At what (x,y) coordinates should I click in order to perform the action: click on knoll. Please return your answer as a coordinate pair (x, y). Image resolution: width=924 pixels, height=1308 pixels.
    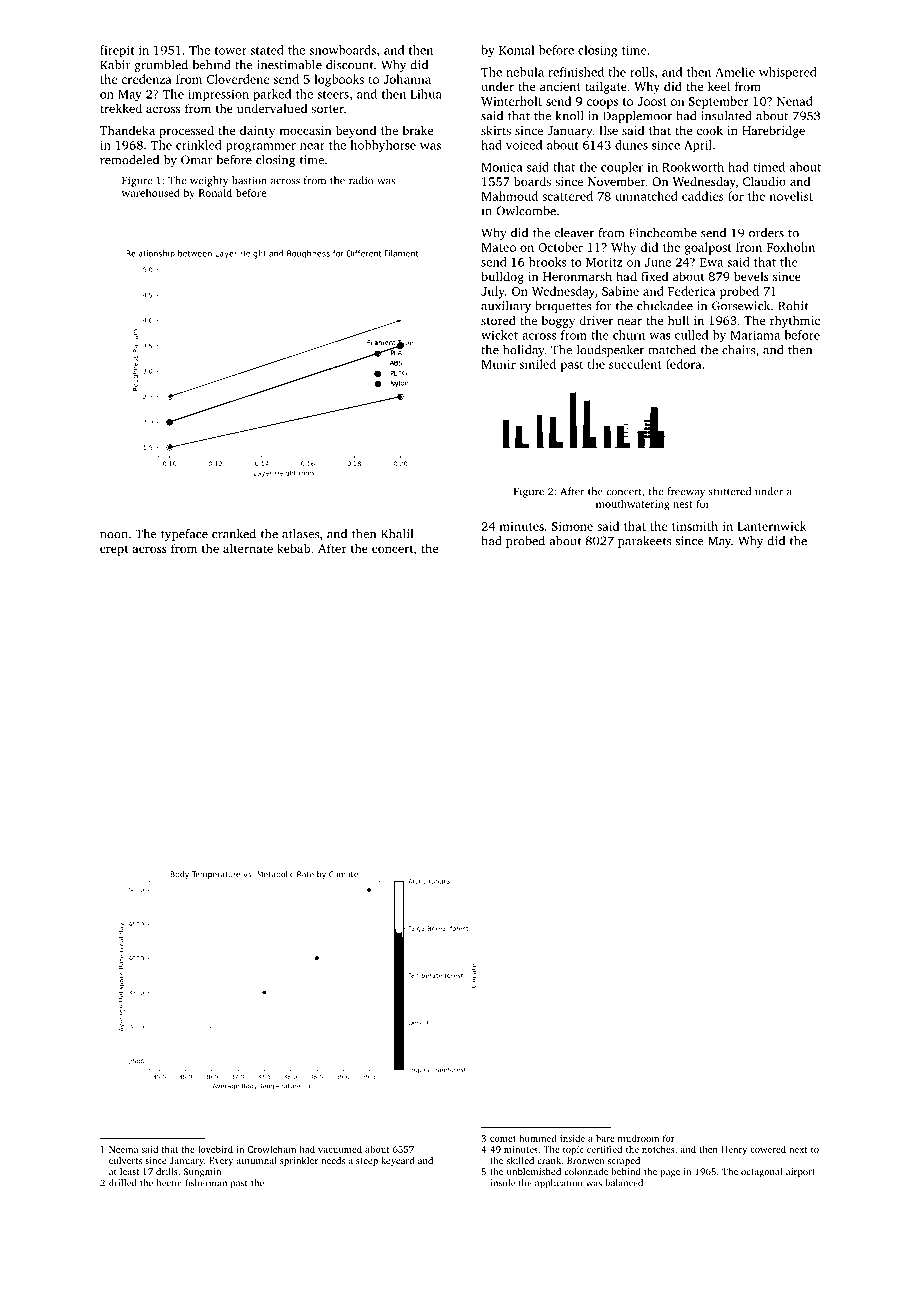
    Looking at the image, I should click on (569, 116).
